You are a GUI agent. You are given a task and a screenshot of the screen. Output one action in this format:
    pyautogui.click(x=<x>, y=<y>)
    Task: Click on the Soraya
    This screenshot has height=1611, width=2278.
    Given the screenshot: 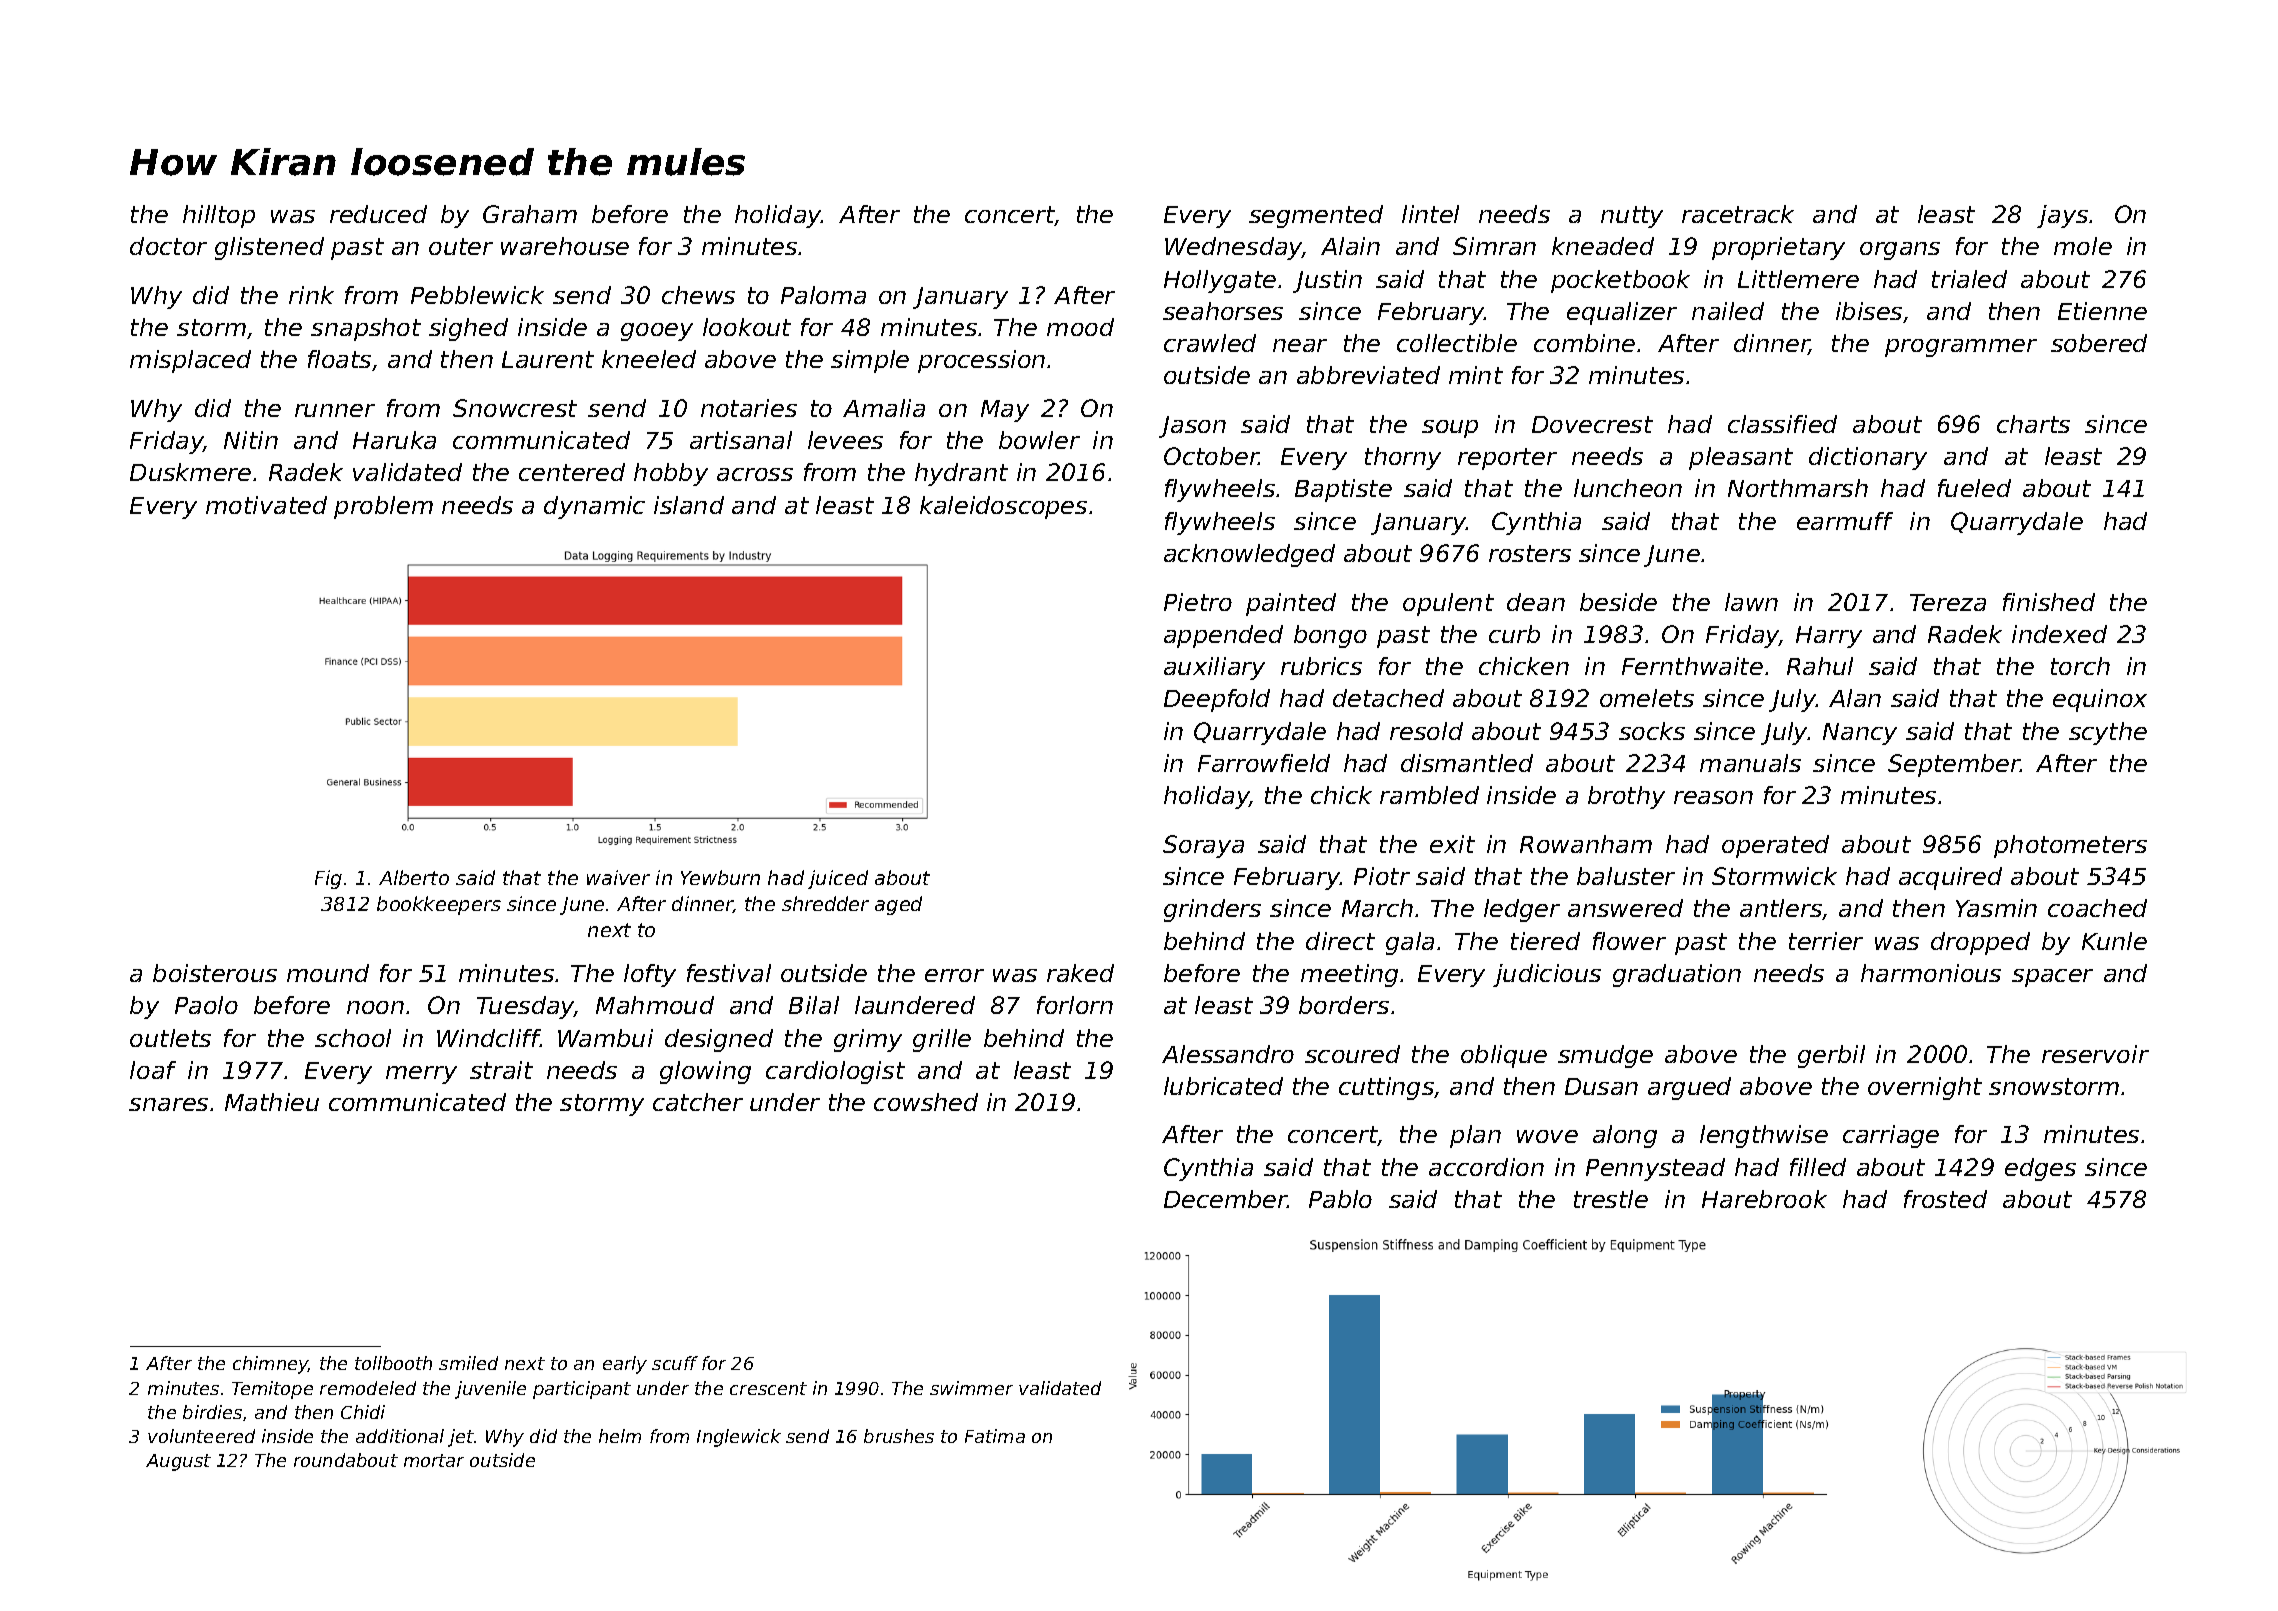 What is the action you would take?
    pyautogui.click(x=1203, y=846)
